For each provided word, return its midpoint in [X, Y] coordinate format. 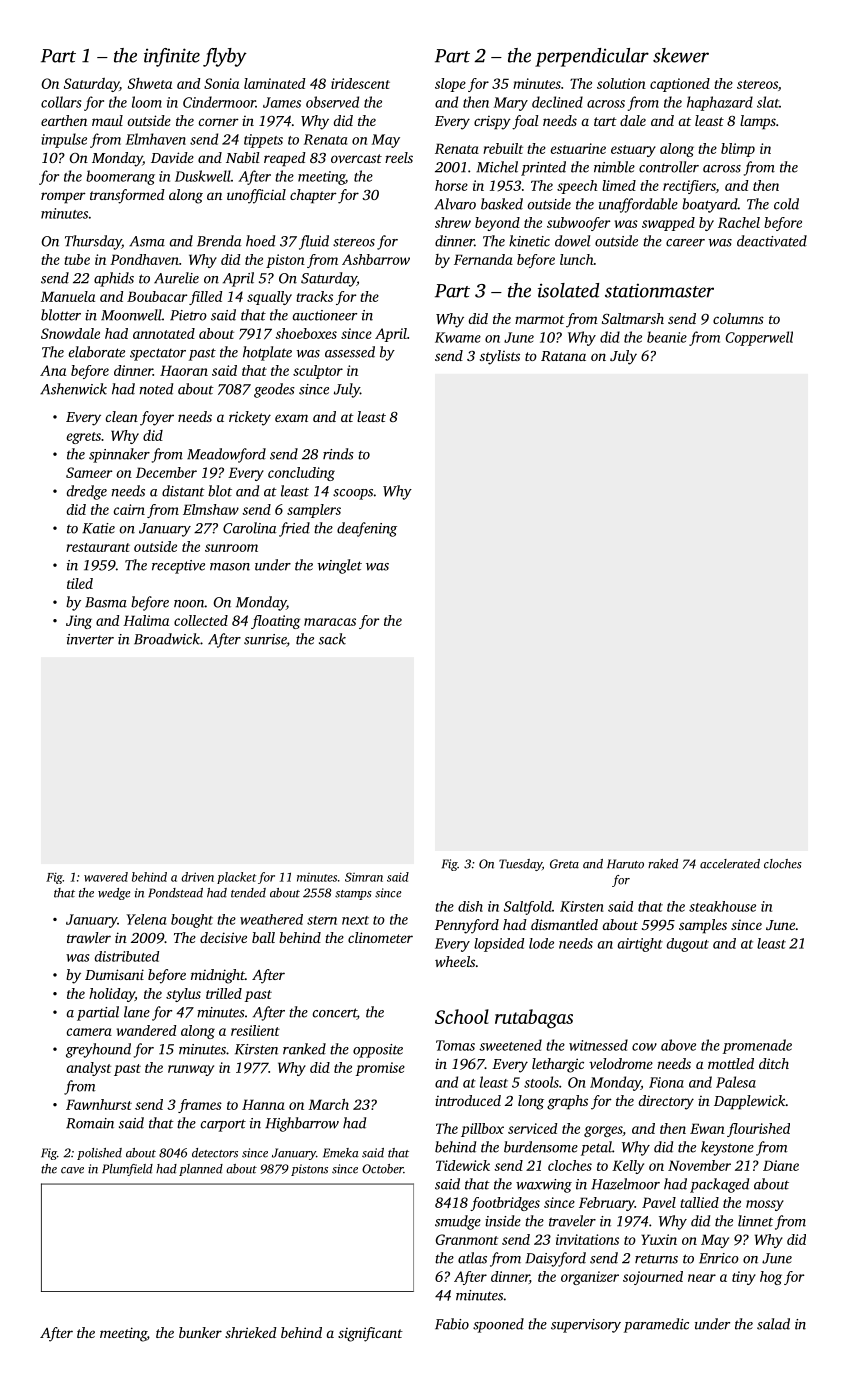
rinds [338, 454]
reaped [285, 159]
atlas [472, 1258]
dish [470, 906]
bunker [200, 1332]
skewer [681, 55]
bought [192, 921]
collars [61, 102]
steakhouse [722, 906]
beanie [667, 337]
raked [663, 864]
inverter [90, 639]
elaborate [97, 352]
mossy [765, 1205]
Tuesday [520, 865]
